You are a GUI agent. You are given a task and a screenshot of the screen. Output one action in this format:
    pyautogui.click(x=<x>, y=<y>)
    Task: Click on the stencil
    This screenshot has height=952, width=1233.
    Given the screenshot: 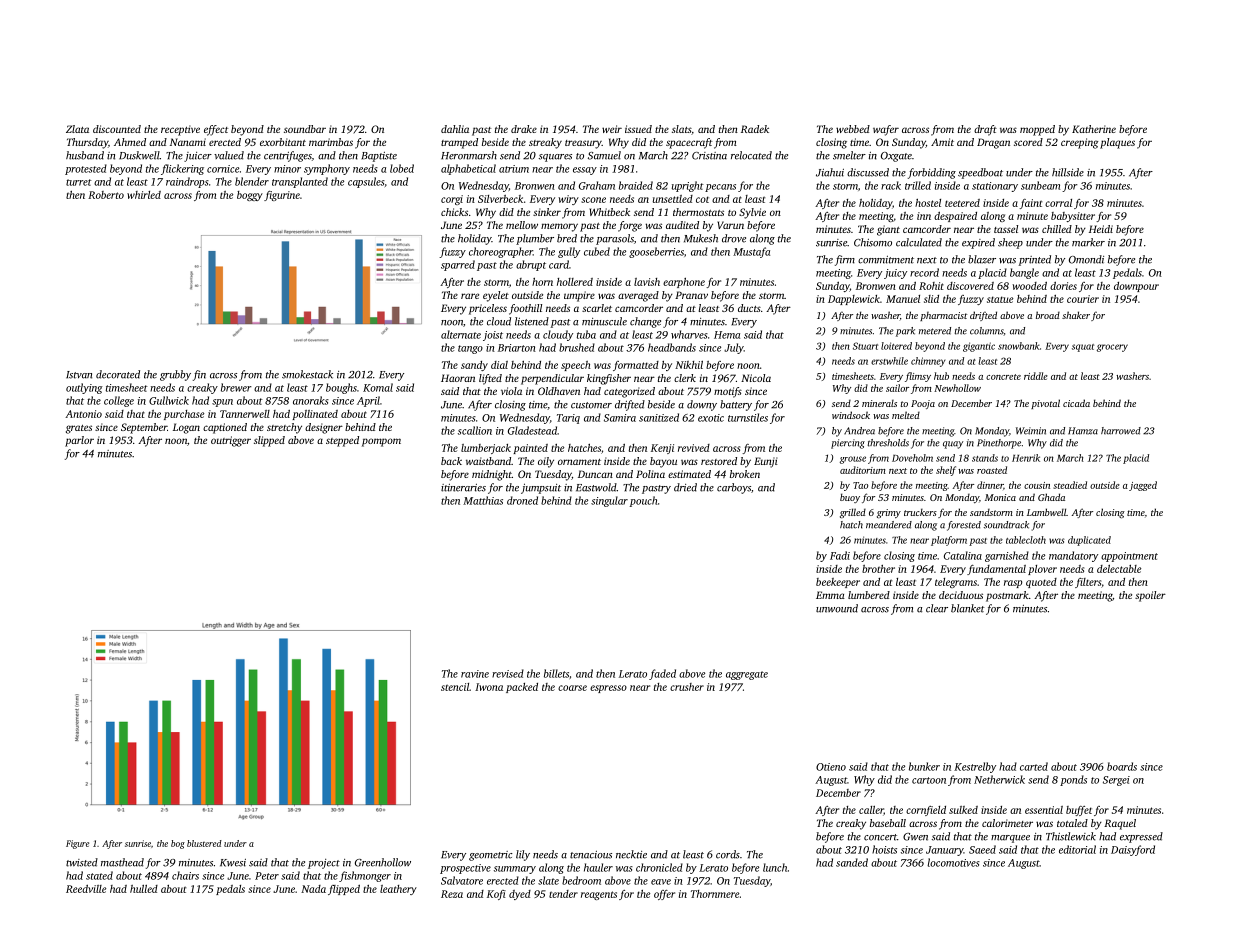 What is the action you would take?
    pyautogui.click(x=455, y=687)
